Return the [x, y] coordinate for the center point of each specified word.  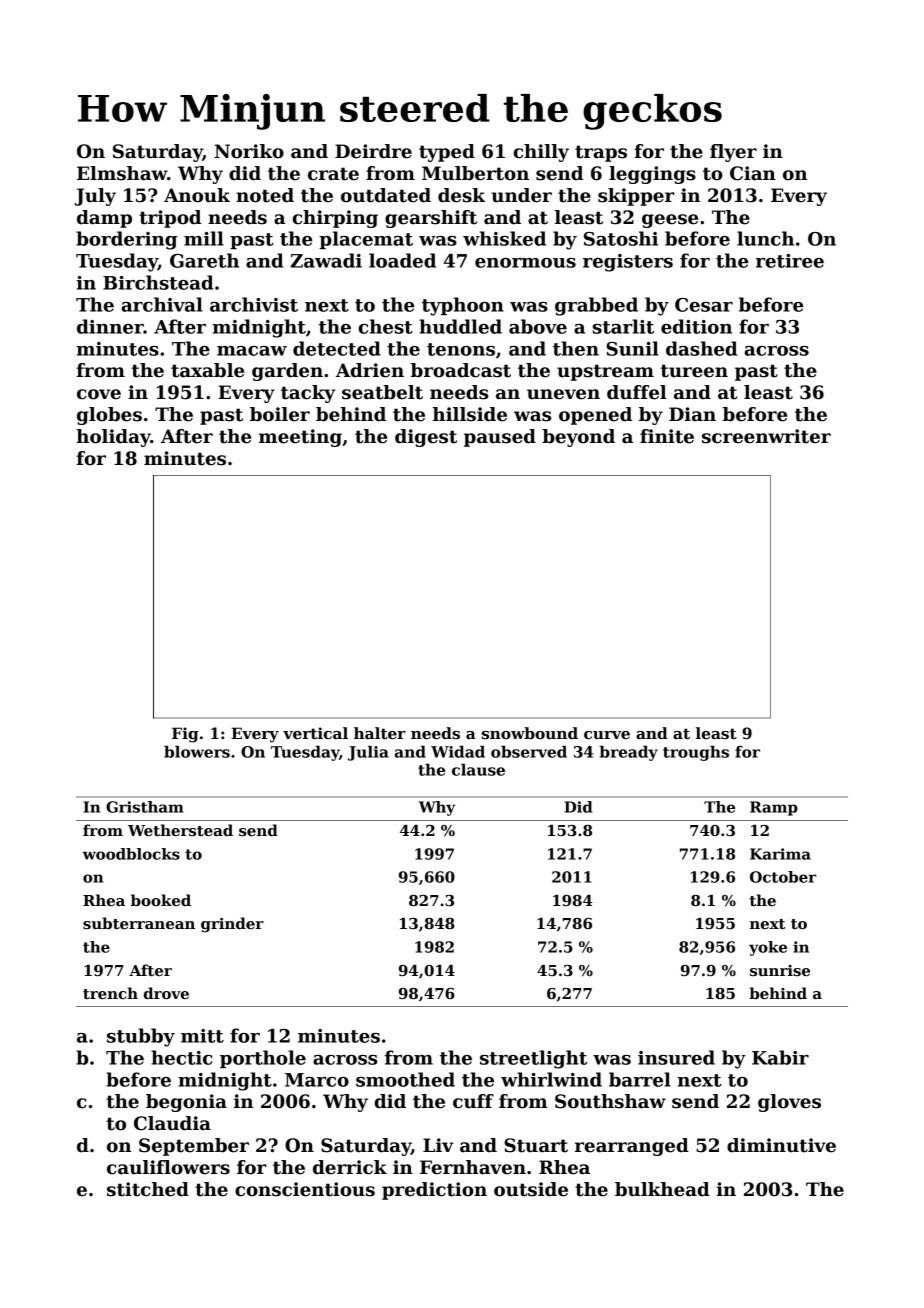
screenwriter [766, 436]
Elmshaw [122, 173]
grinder [232, 925]
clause [478, 769]
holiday [113, 438]
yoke [768, 948]
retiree [790, 261]
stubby [141, 1037]
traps [601, 153]
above [538, 326]
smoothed [405, 1079]
